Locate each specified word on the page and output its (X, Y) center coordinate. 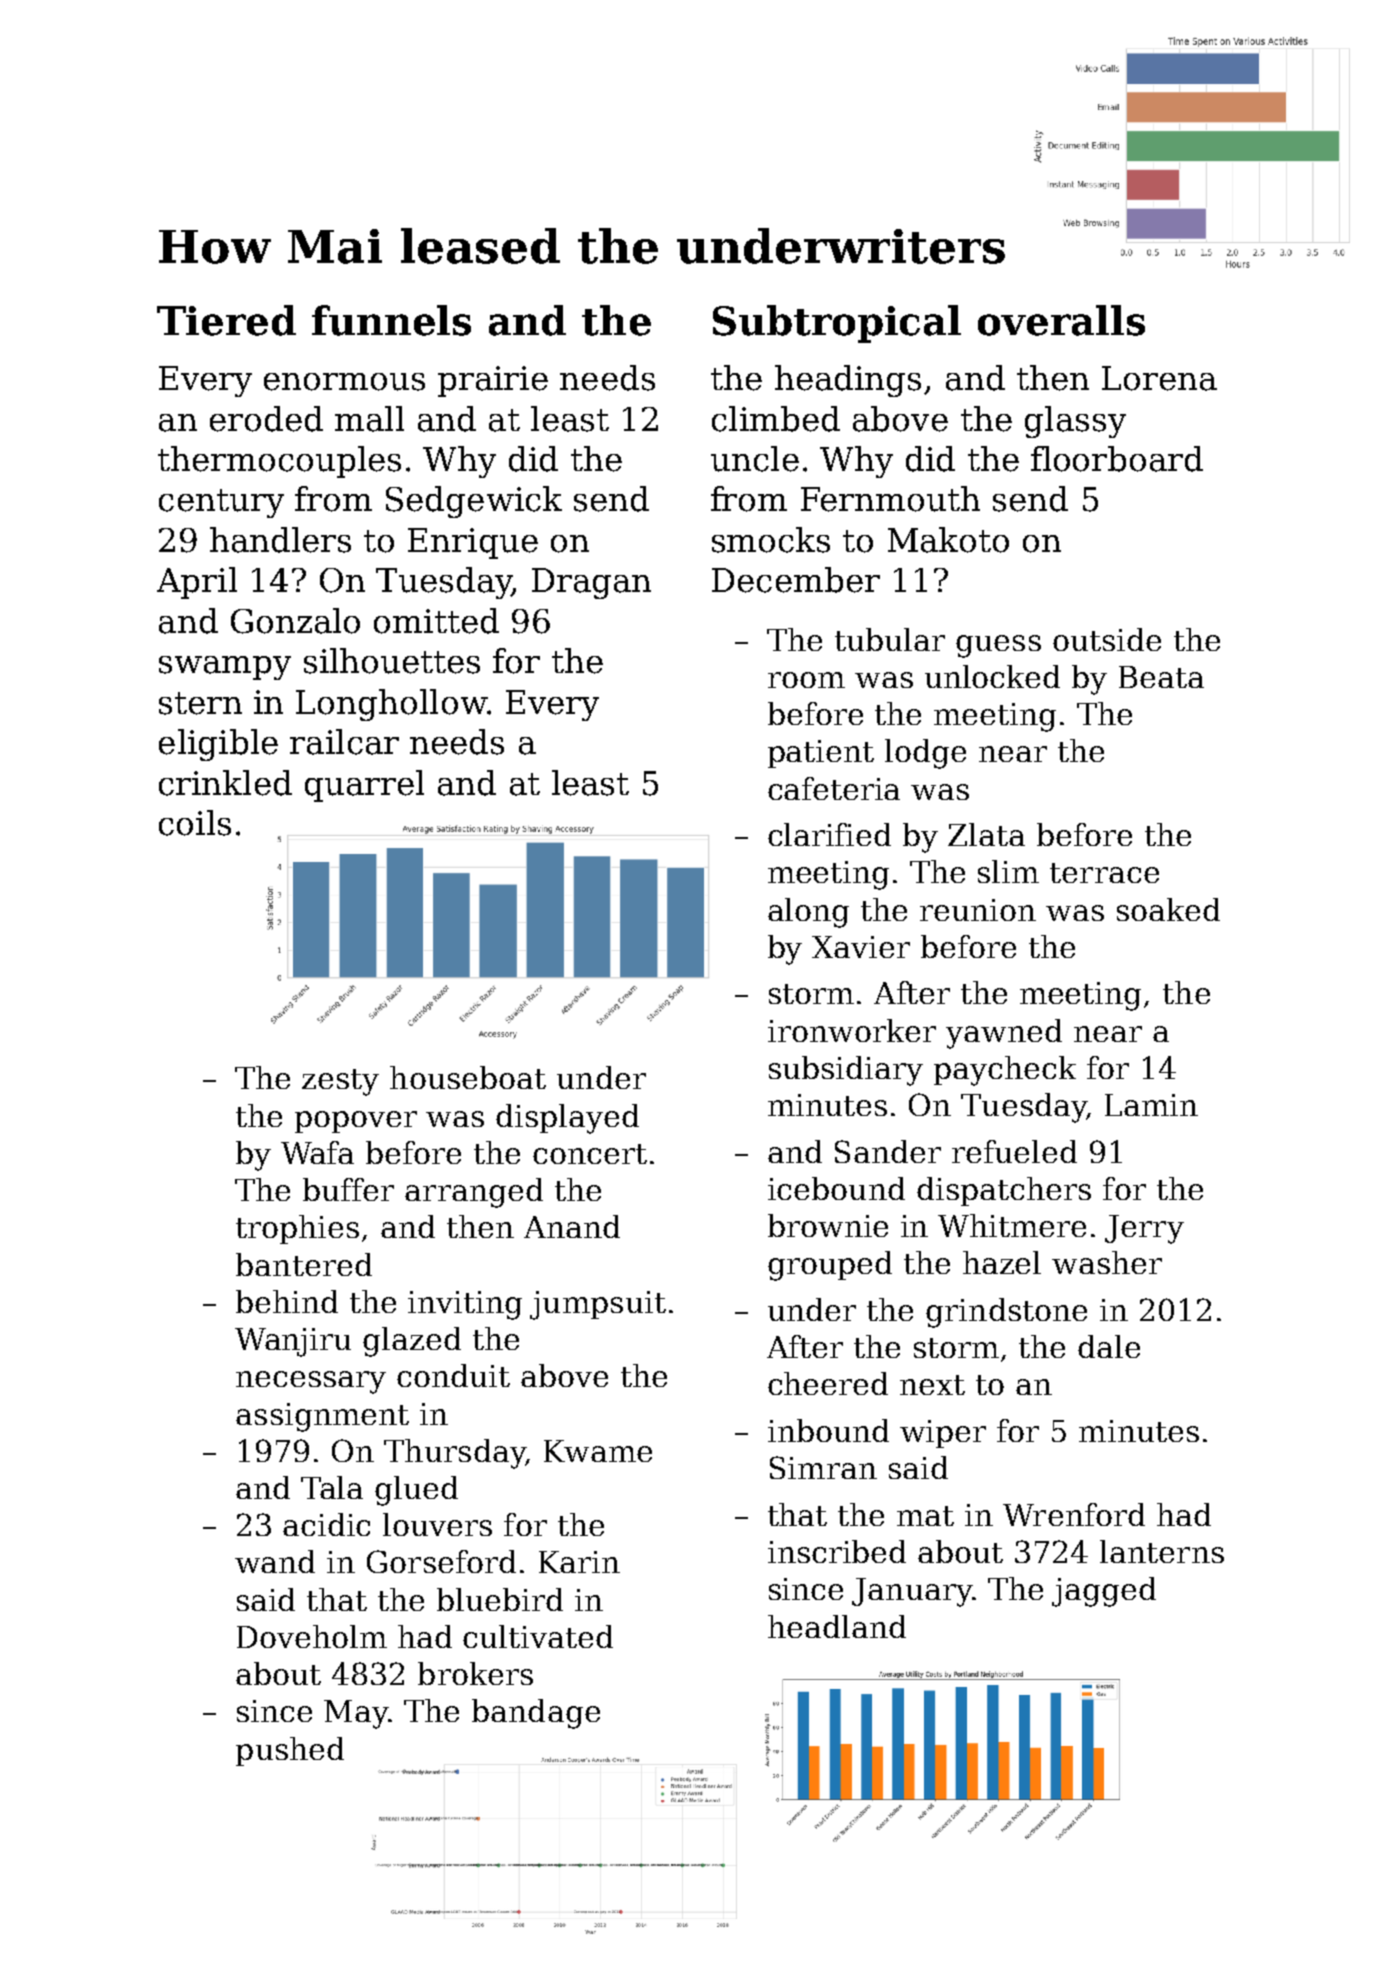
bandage (536, 1714)
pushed (290, 1751)
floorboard (1117, 459)
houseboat (468, 1077)
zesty (340, 1082)
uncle (755, 459)
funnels (391, 320)
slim (1008, 871)
